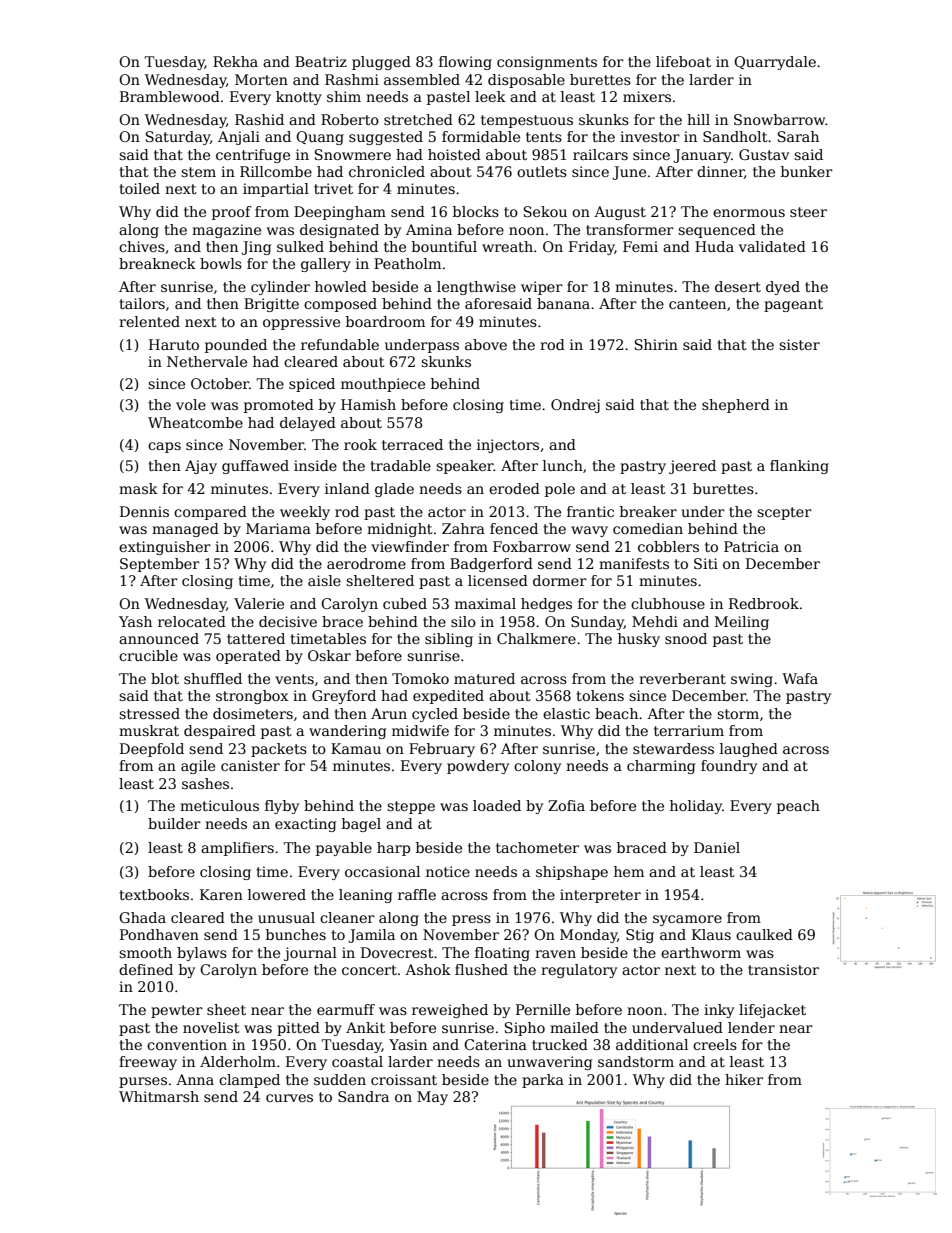 This screenshot has height=1233, width=952. Describe the element at coordinates (673, 748) in the screenshot. I see `stewardess` at that location.
